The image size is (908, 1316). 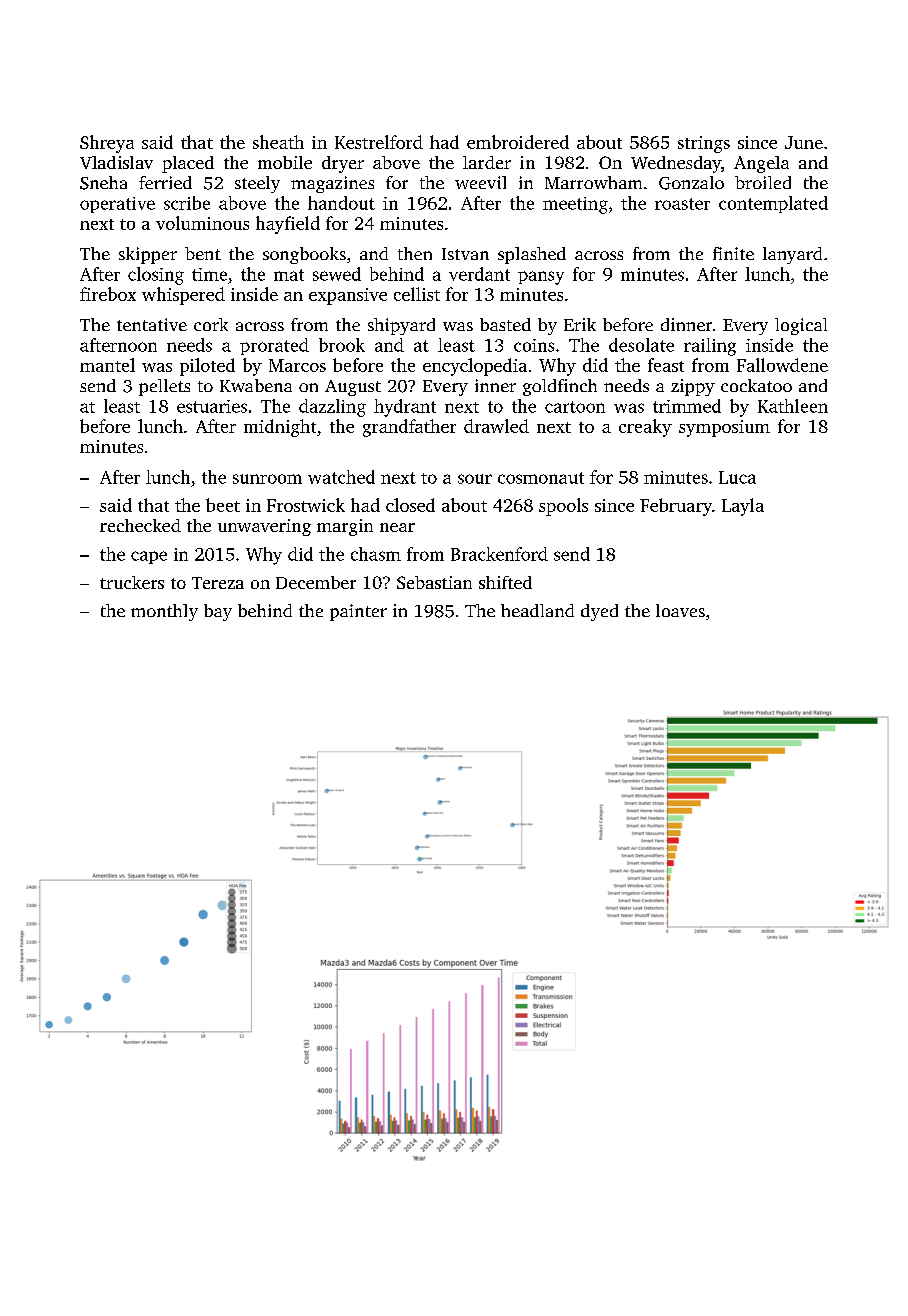 What do you see at coordinates (541, 278) in the screenshot?
I see `pansy` at bounding box center [541, 278].
